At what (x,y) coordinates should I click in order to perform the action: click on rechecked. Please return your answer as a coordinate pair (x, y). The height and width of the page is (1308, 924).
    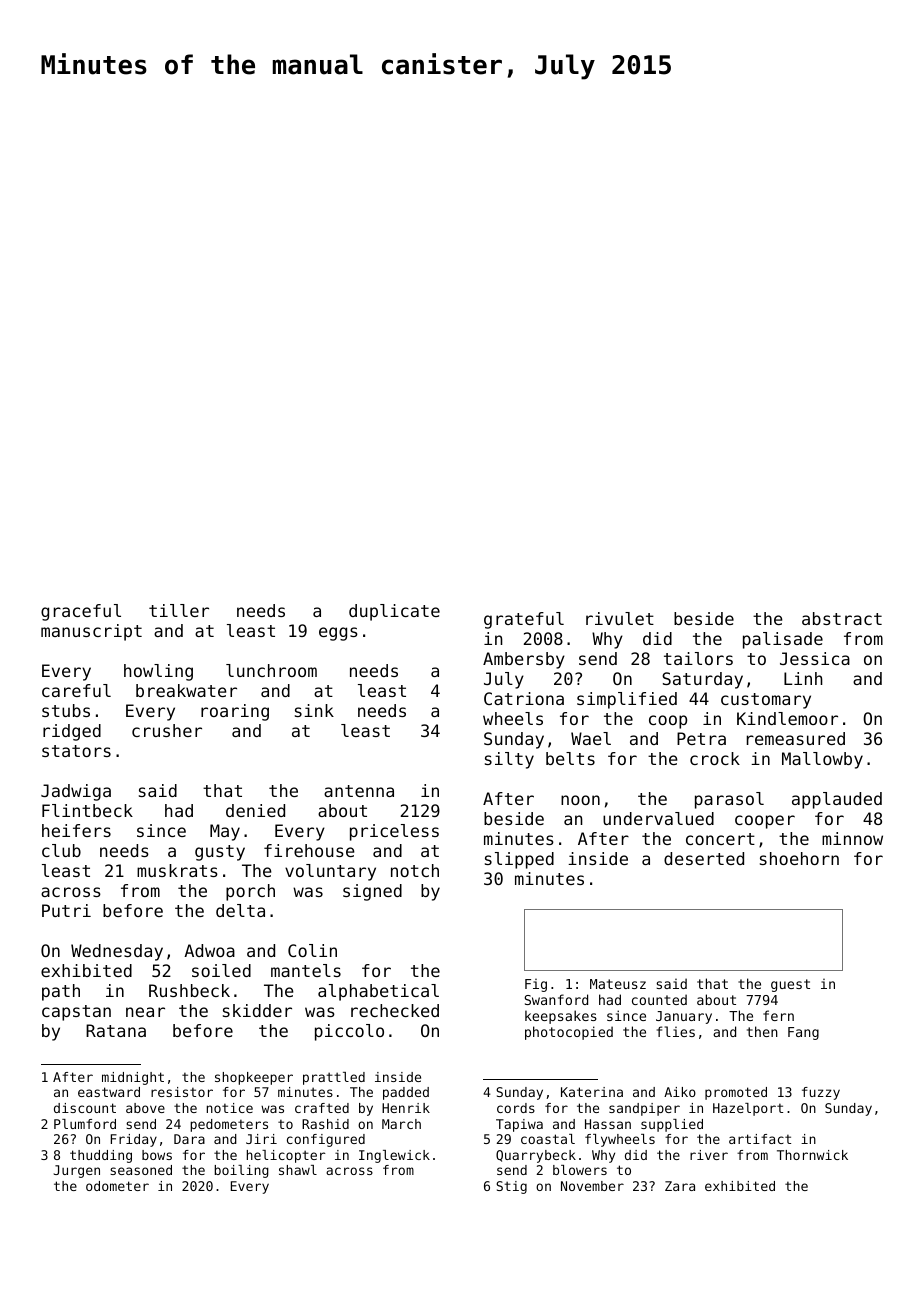
    Looking at the image, I should click on (395, 1010).
